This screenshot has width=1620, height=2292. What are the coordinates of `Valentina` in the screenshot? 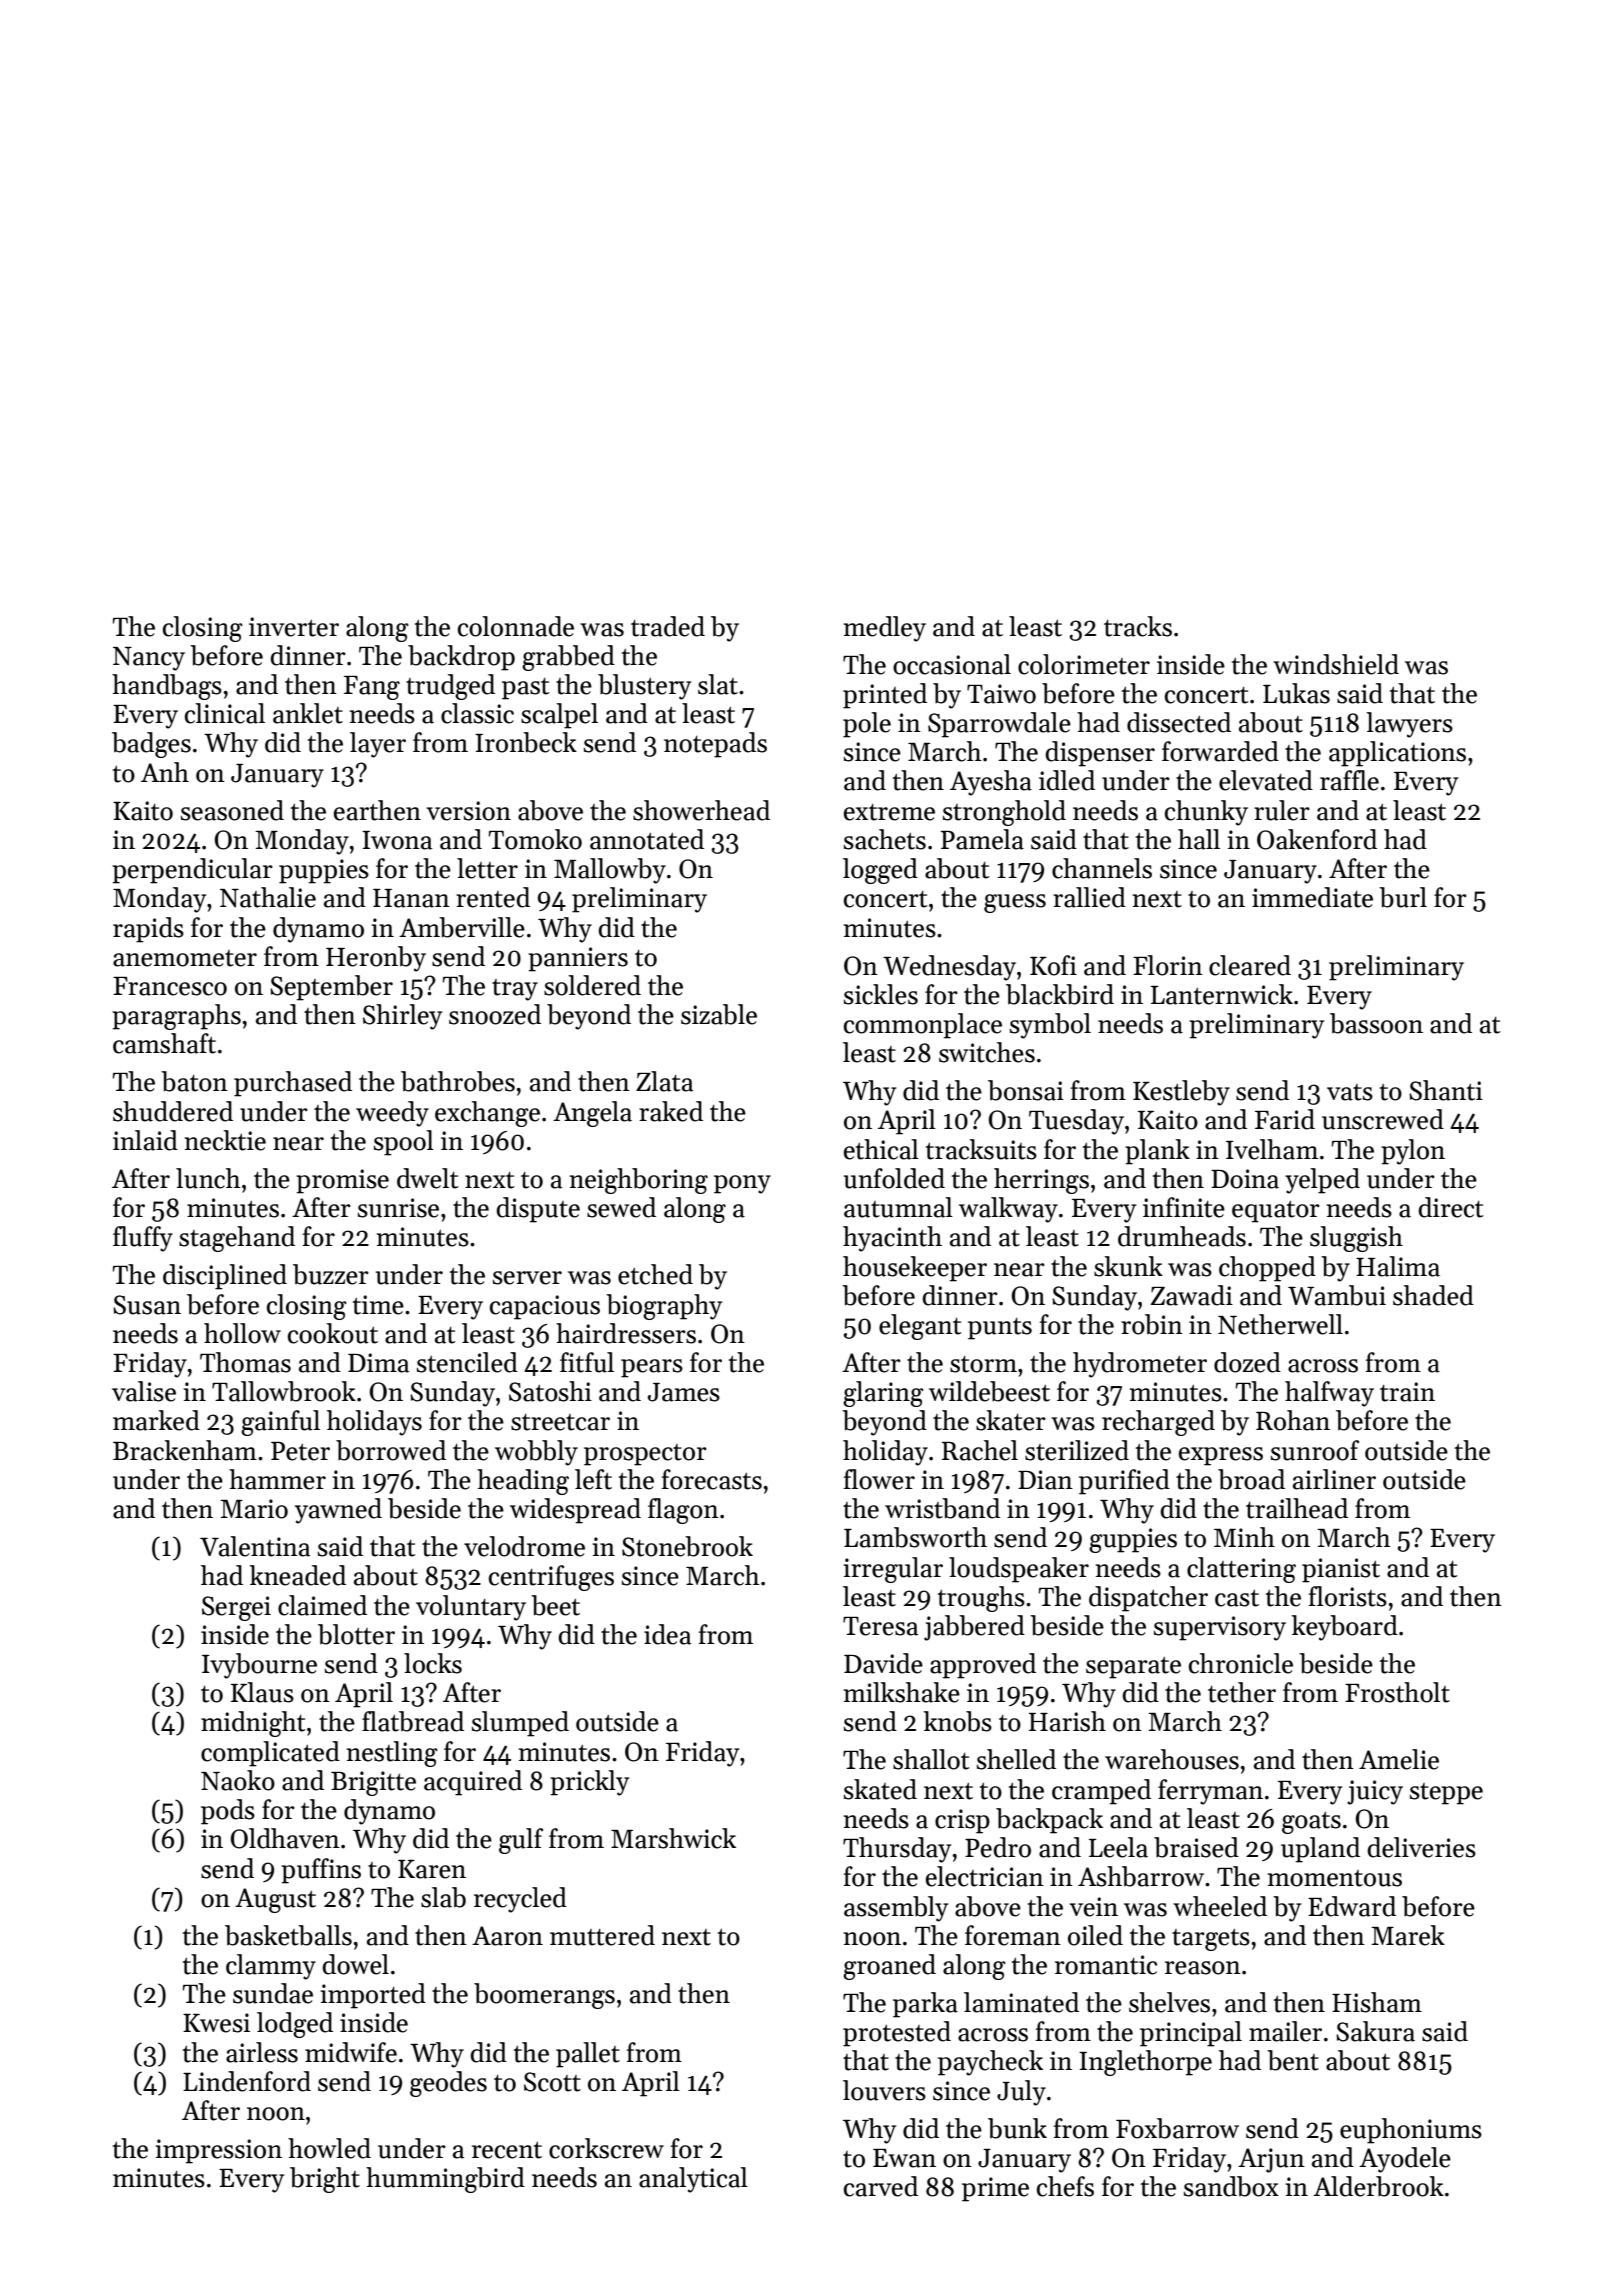 It's located at (255, 1546).
